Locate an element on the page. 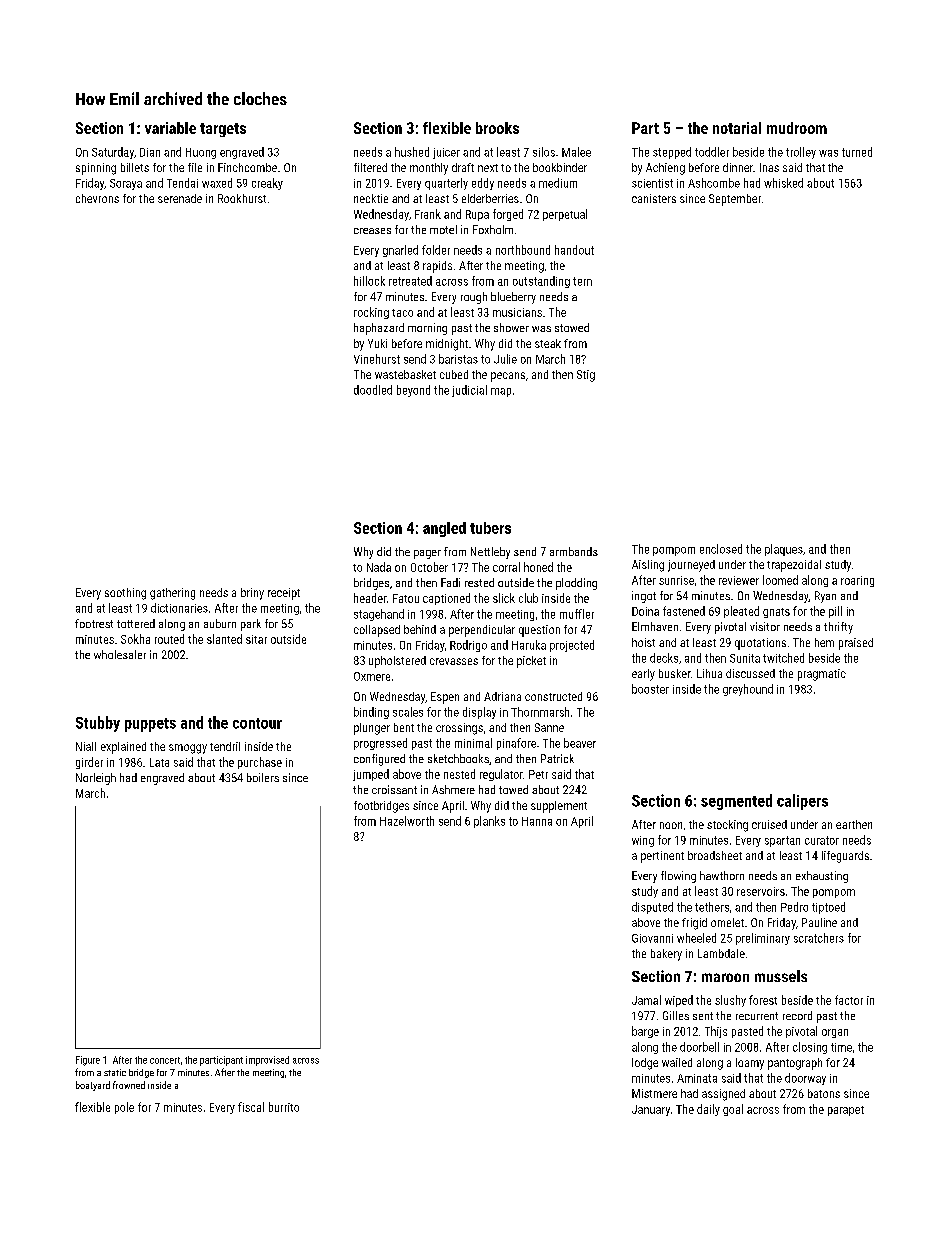 The image size is (952, 1233). Lata is located at coordinates (159, 762).
